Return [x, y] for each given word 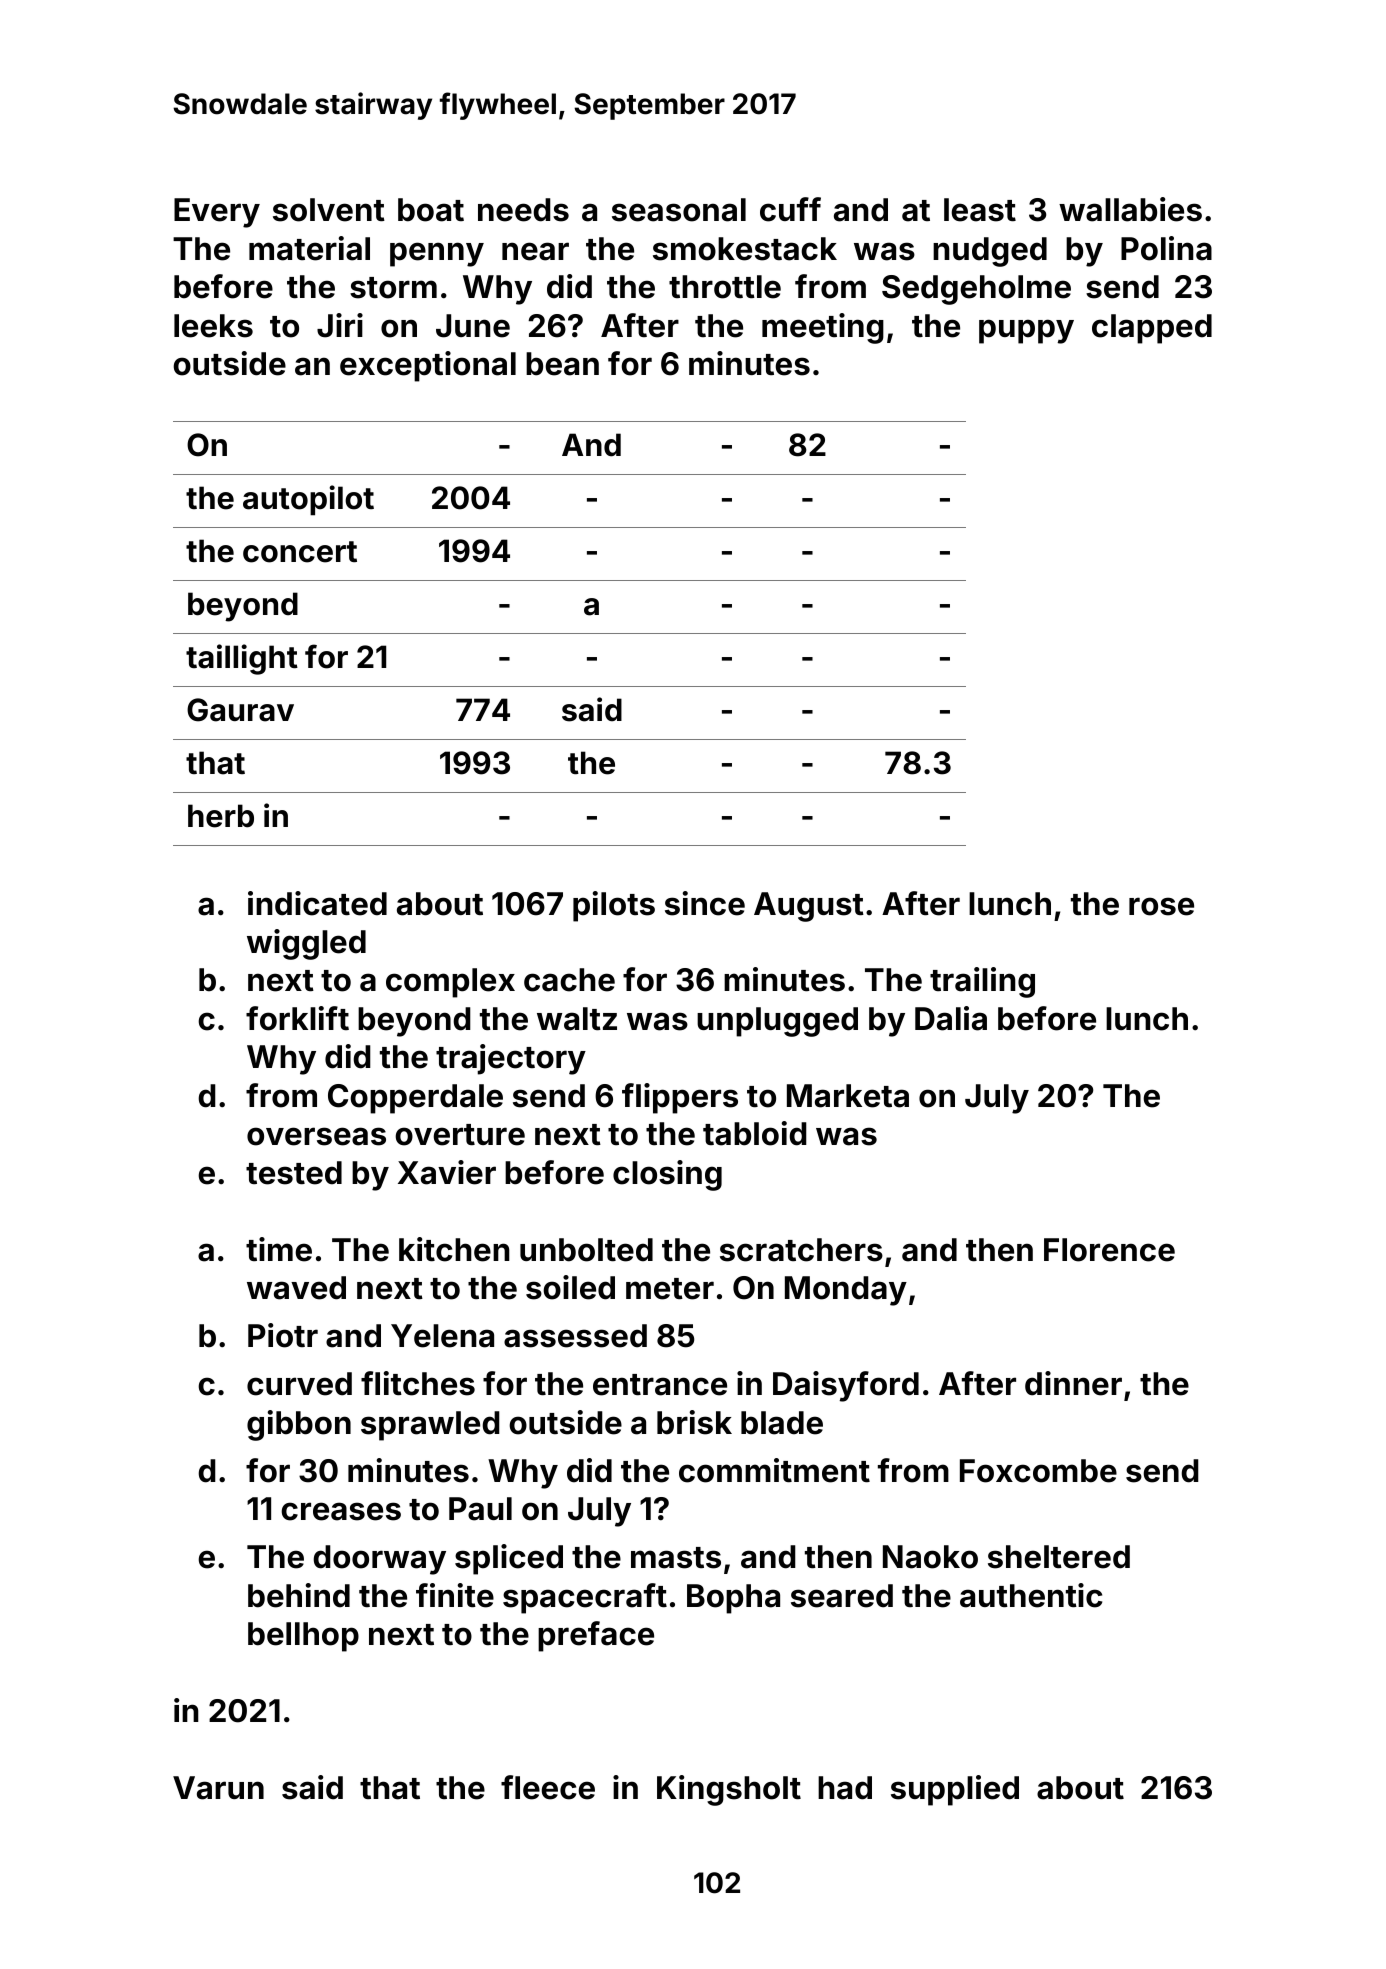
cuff [790, 209]
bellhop [303, 1637]
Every [217, 213]
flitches [418, 1383]
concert [300, 552]
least [980, 210]
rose [1161, 906]
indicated [317, 903]
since [705, 903]
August [809, 907]
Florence [1109, 1250]
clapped [1152, 329]
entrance [660, 1385]
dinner [1073, 1383]
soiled [570, 1287]
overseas [316, 1136]
